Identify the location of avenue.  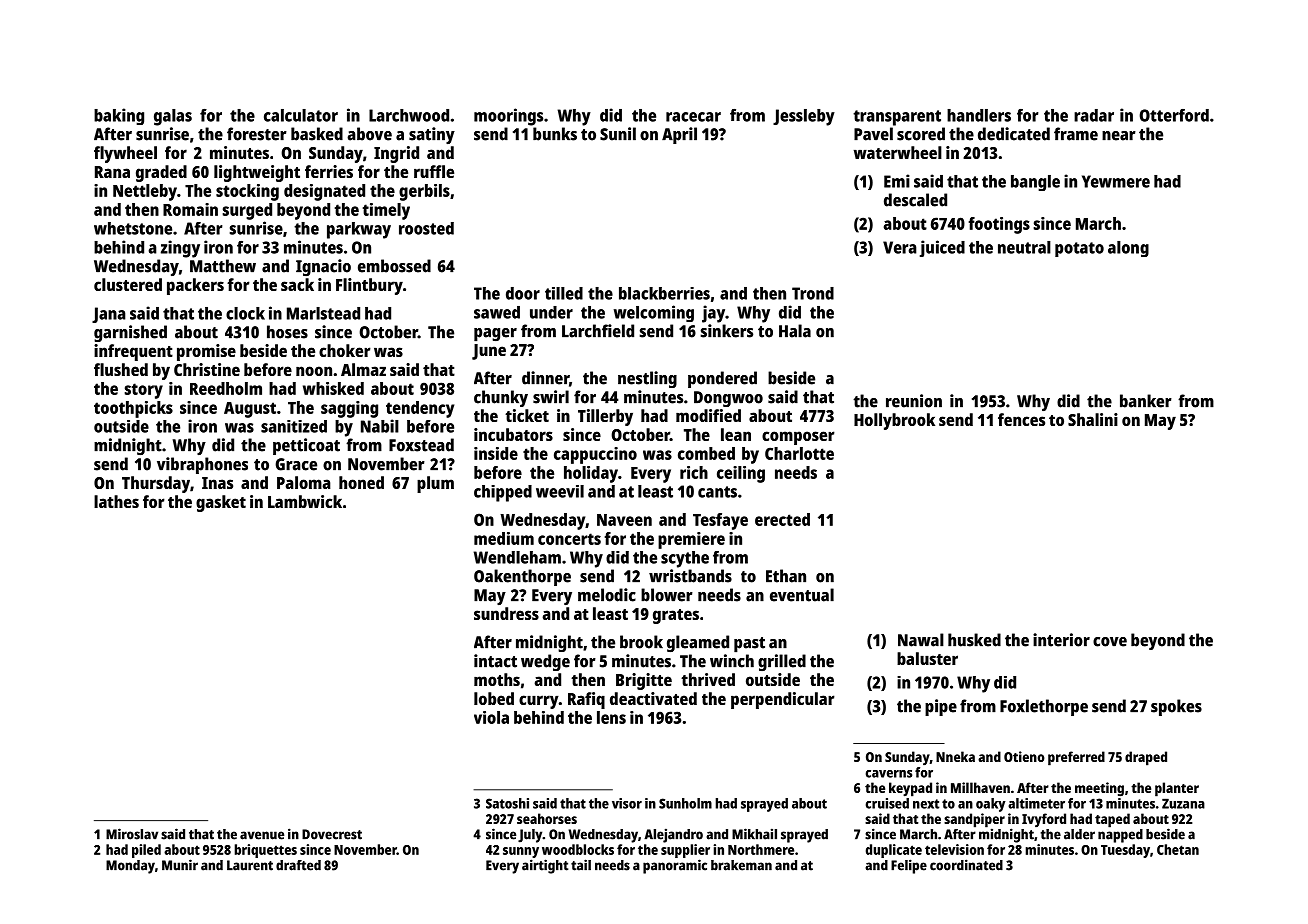
(262, 835).
